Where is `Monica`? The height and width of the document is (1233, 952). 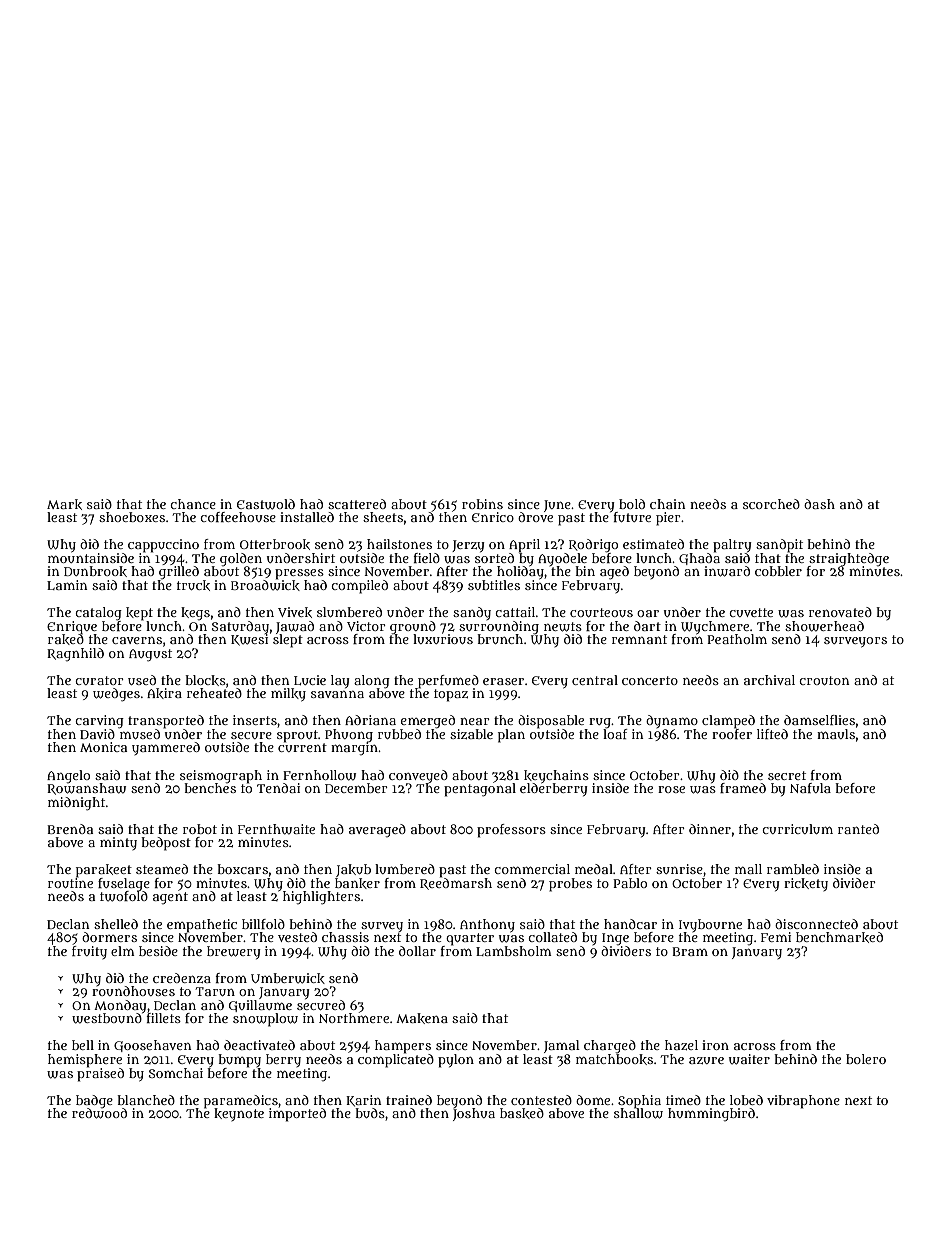 Monica is located at coordinates (103, 747).
